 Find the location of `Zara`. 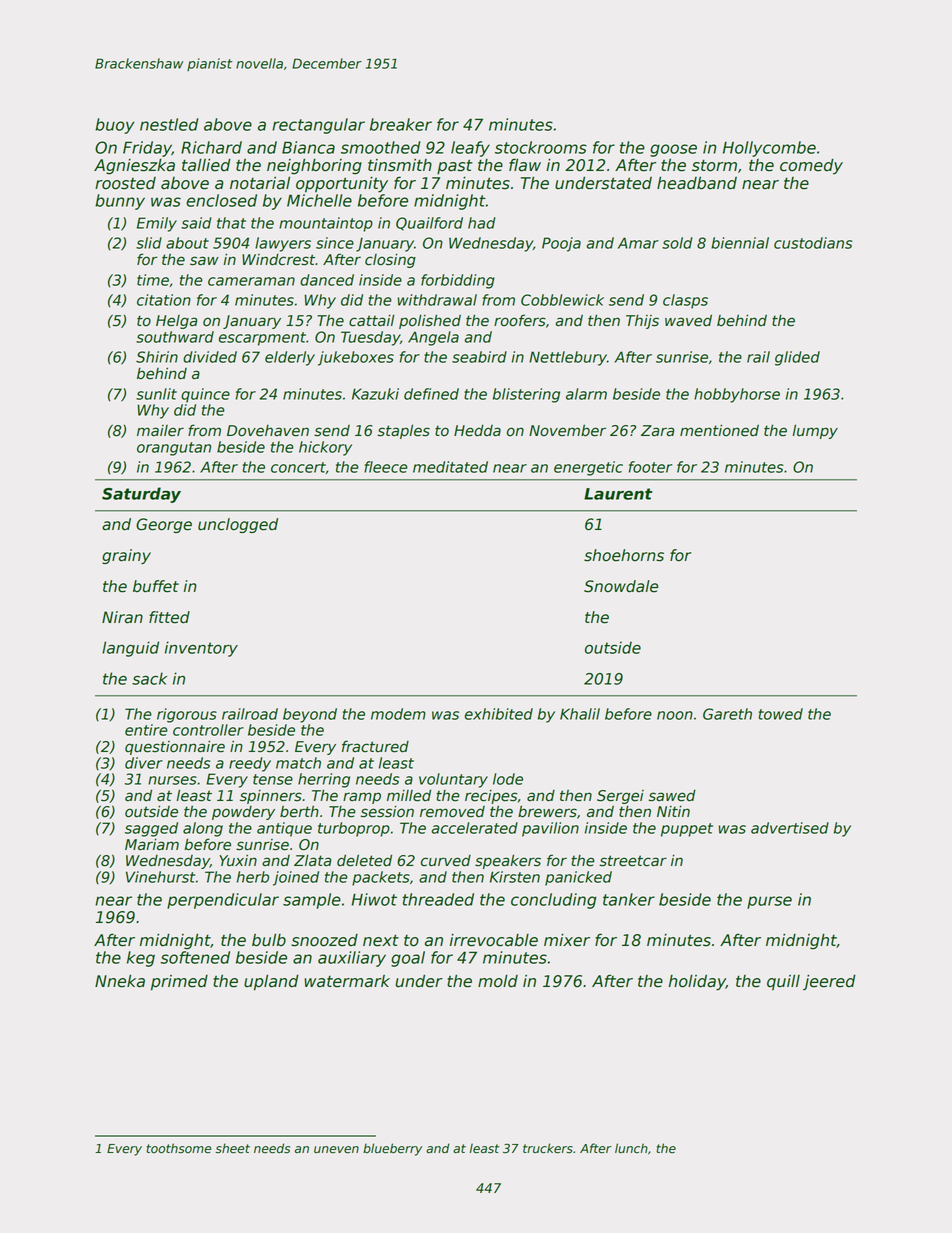

Zara is located at coordinates (657, 431).
